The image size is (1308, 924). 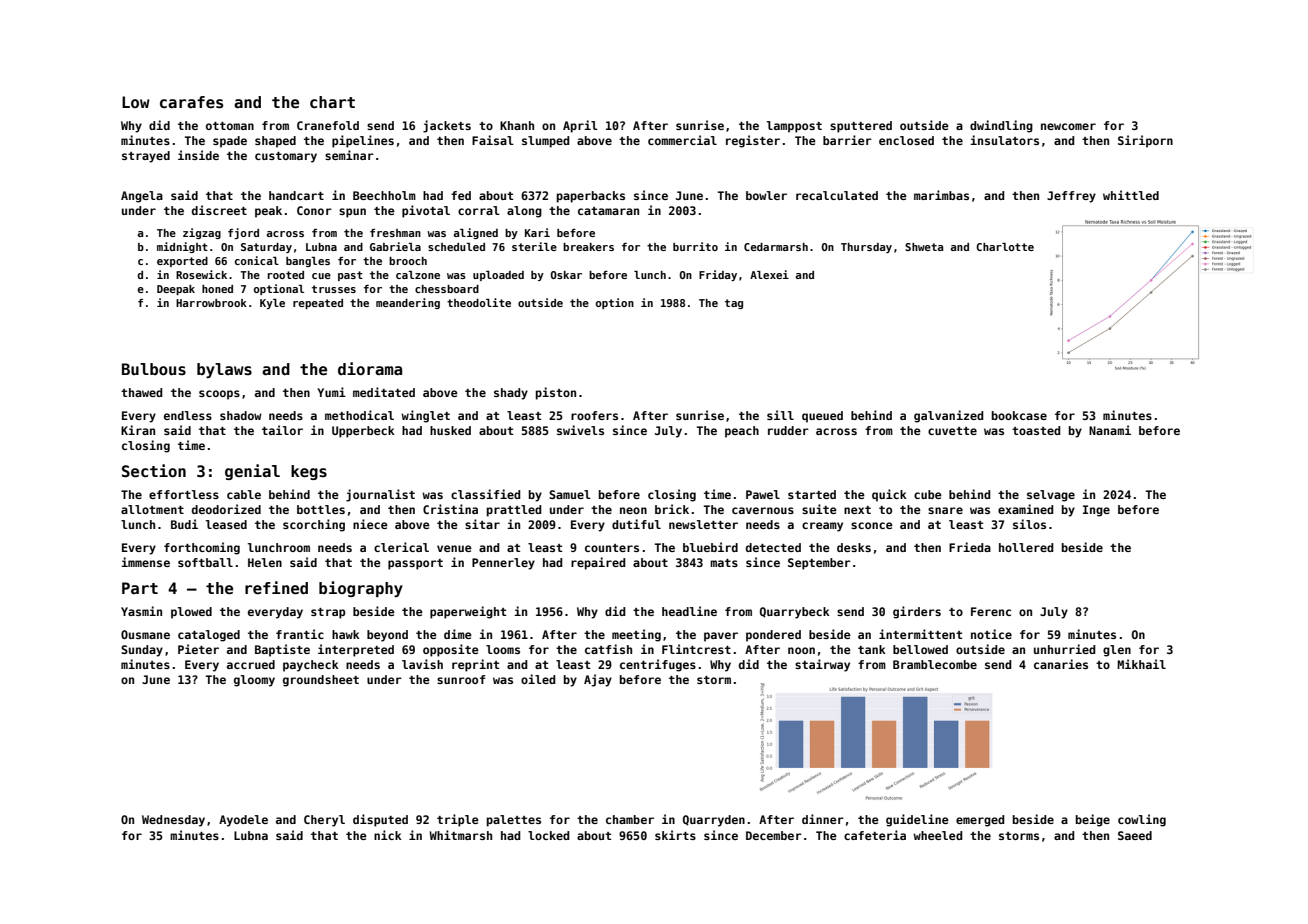 What do you see at coordinates (447, 126) in the screenshot?
I see `jackets` at bounding box center [447, 126].
